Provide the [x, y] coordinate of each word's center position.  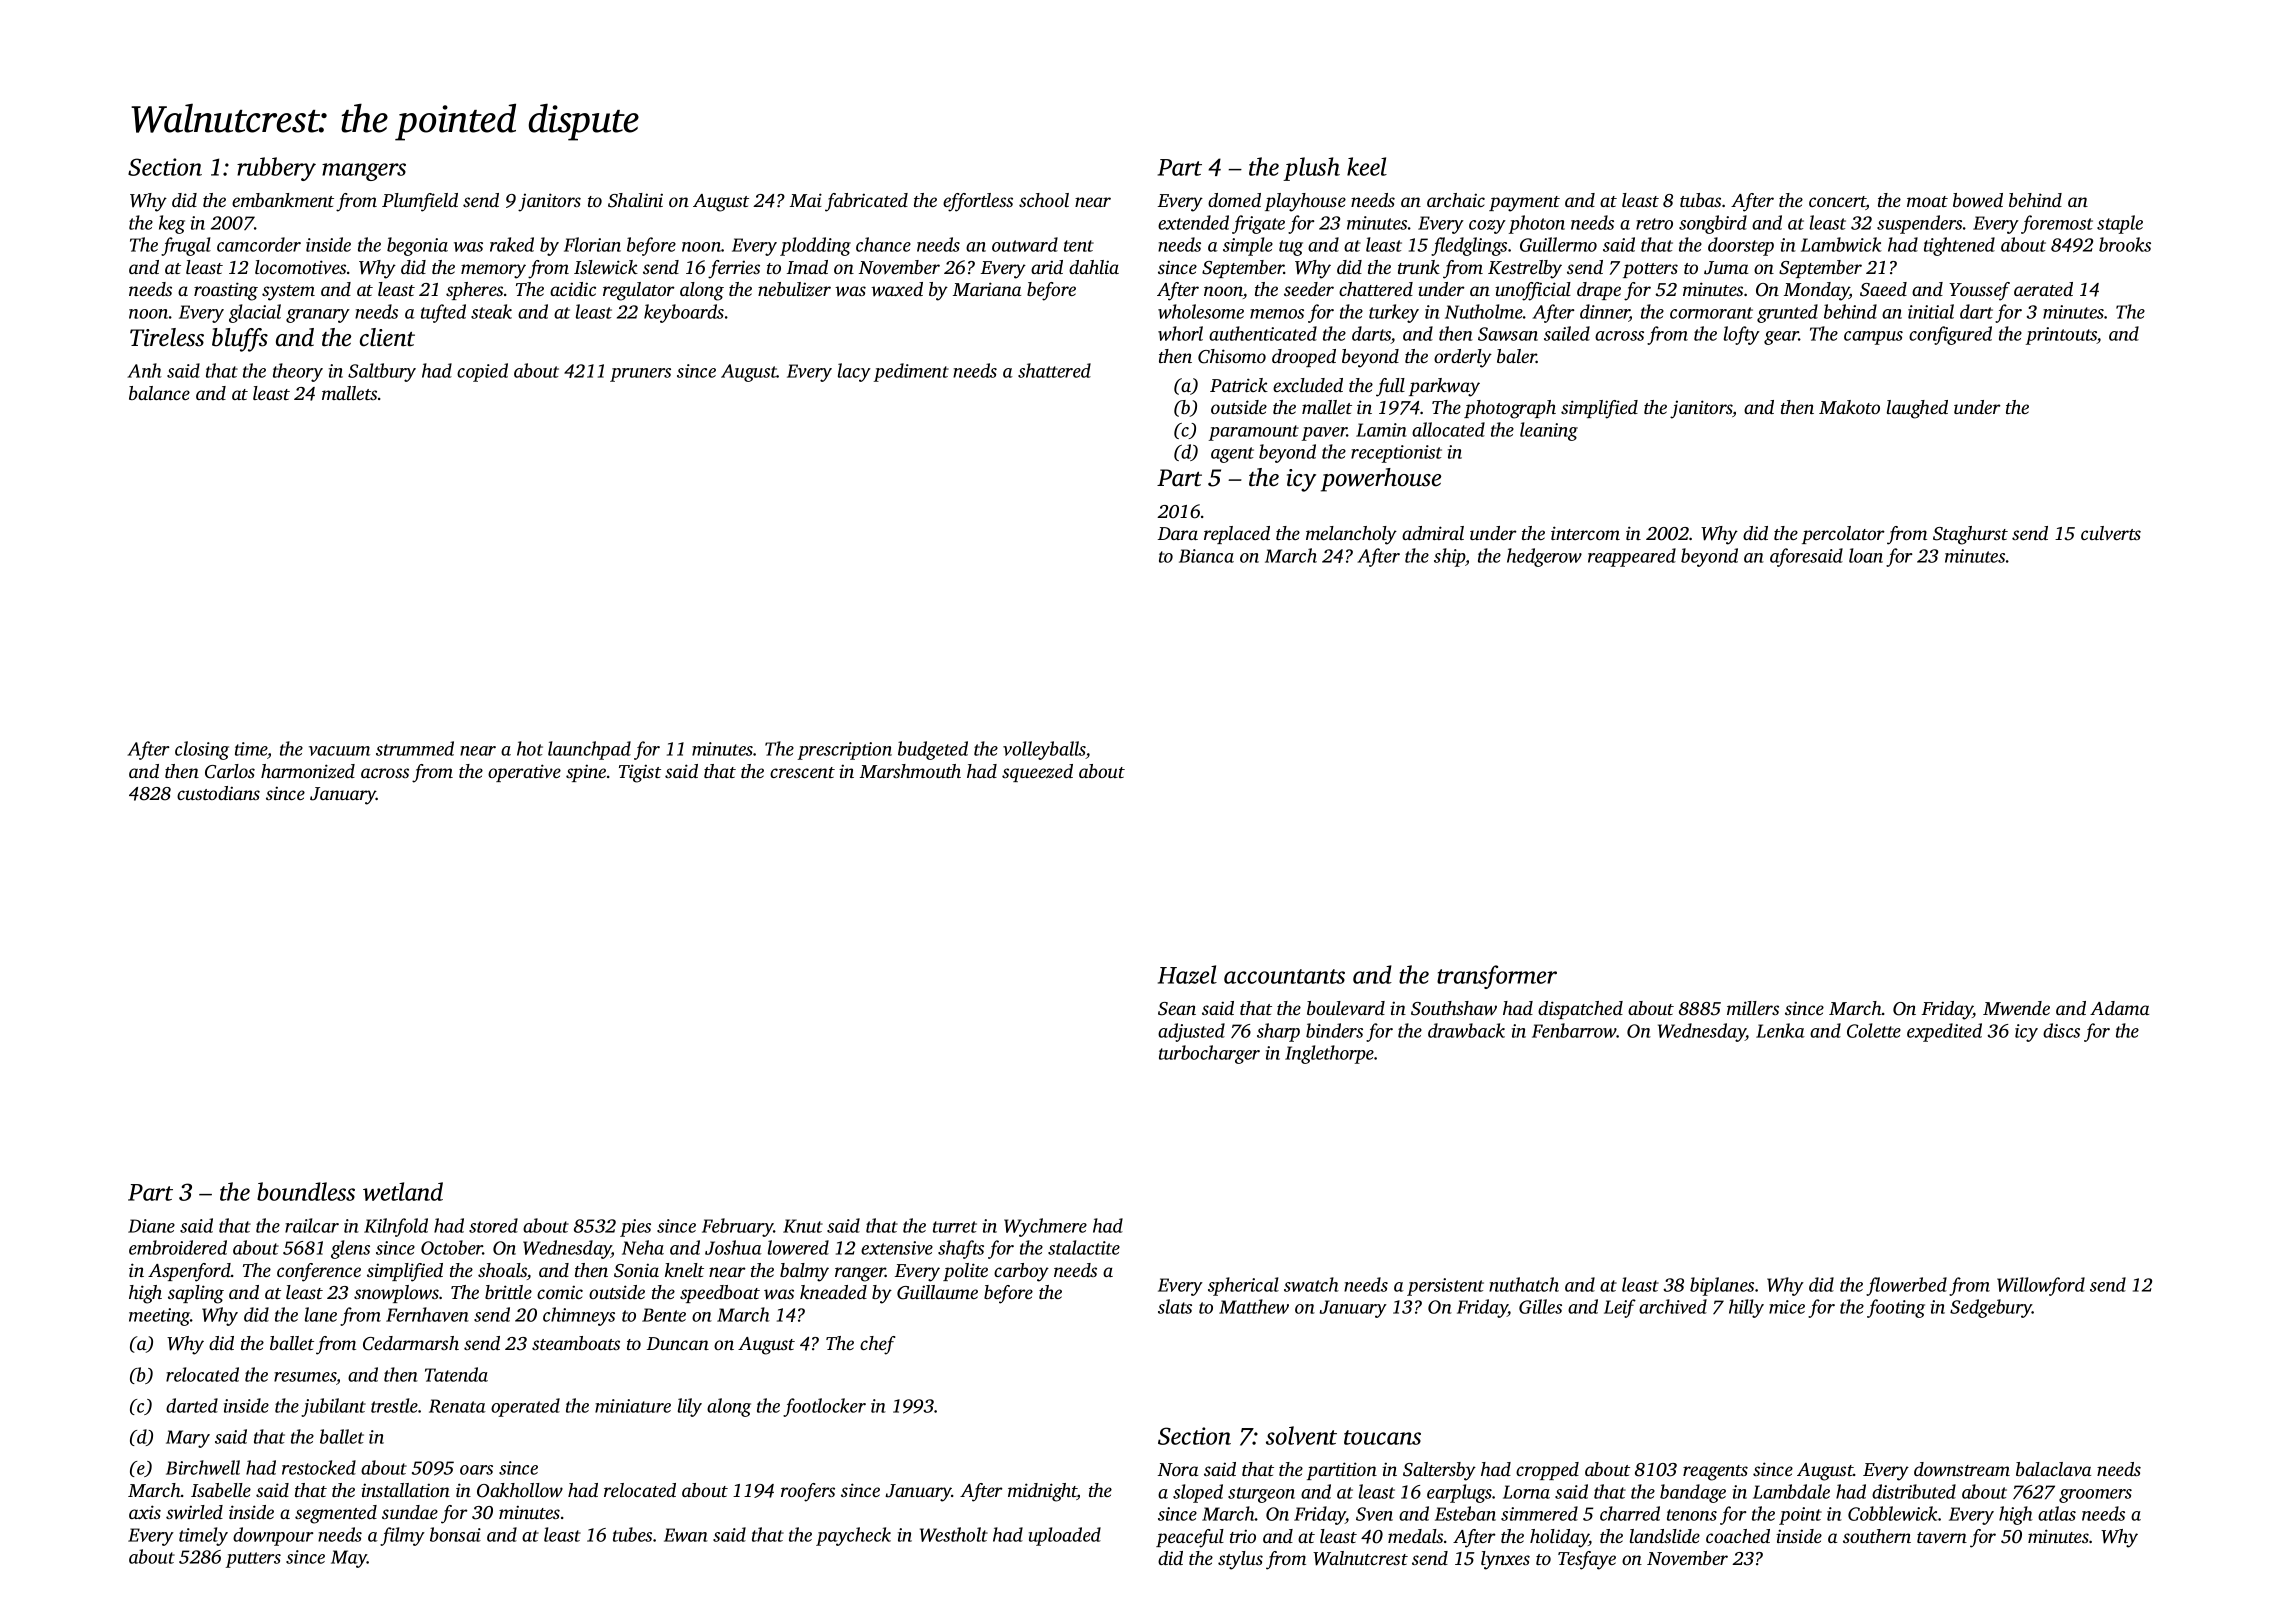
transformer [1497, 977]
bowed [1978, 200]
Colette [1874, 1030]
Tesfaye [1587, 1560]
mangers [364, 172]
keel [1367, 166]
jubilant [333, 1407]
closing [202, 750]
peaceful [1190, 1538]
